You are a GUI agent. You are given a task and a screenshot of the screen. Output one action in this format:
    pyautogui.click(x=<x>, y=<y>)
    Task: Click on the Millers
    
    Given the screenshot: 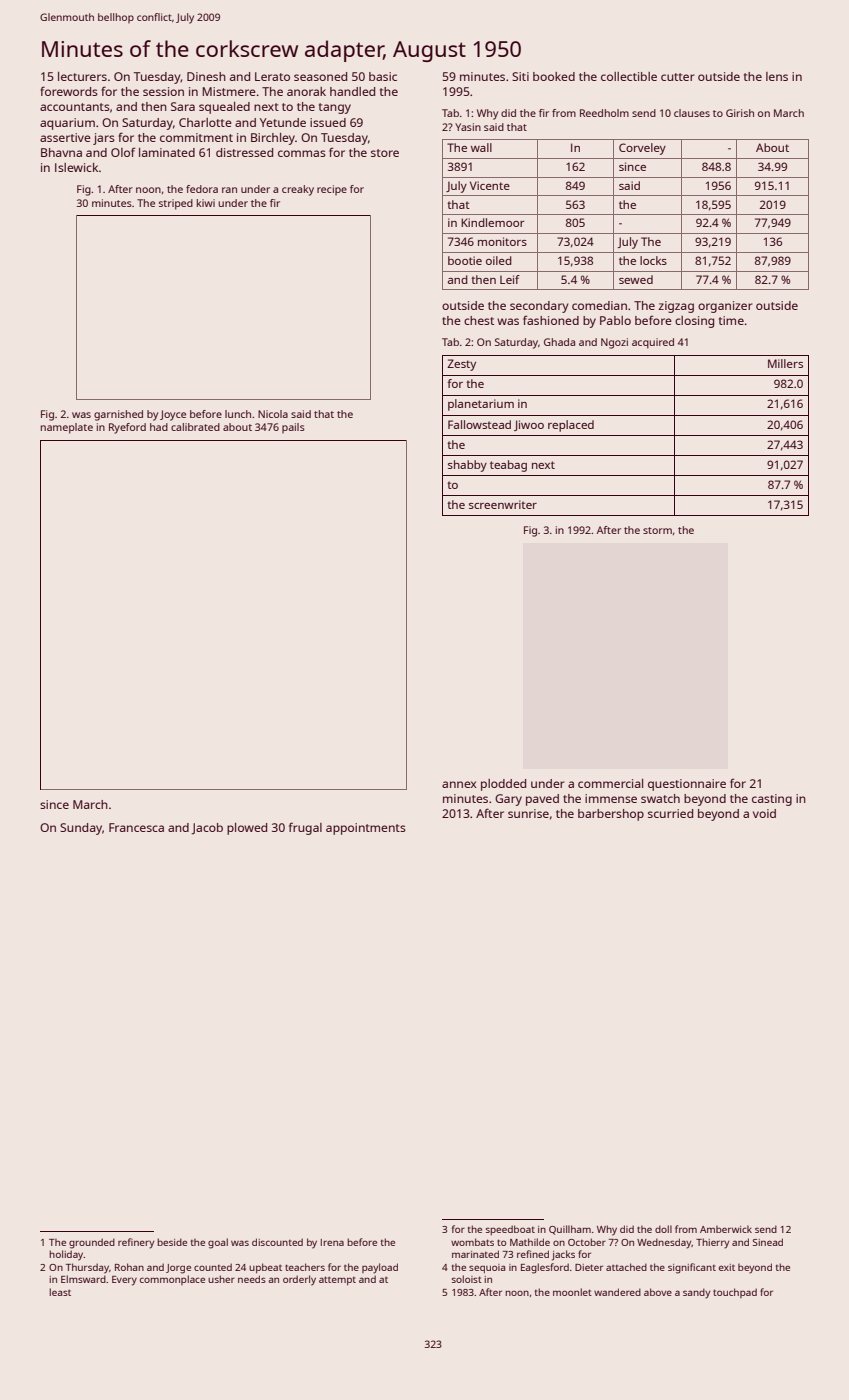 What is the action you would take?
    pyautogui.click(x=785, y=363)
